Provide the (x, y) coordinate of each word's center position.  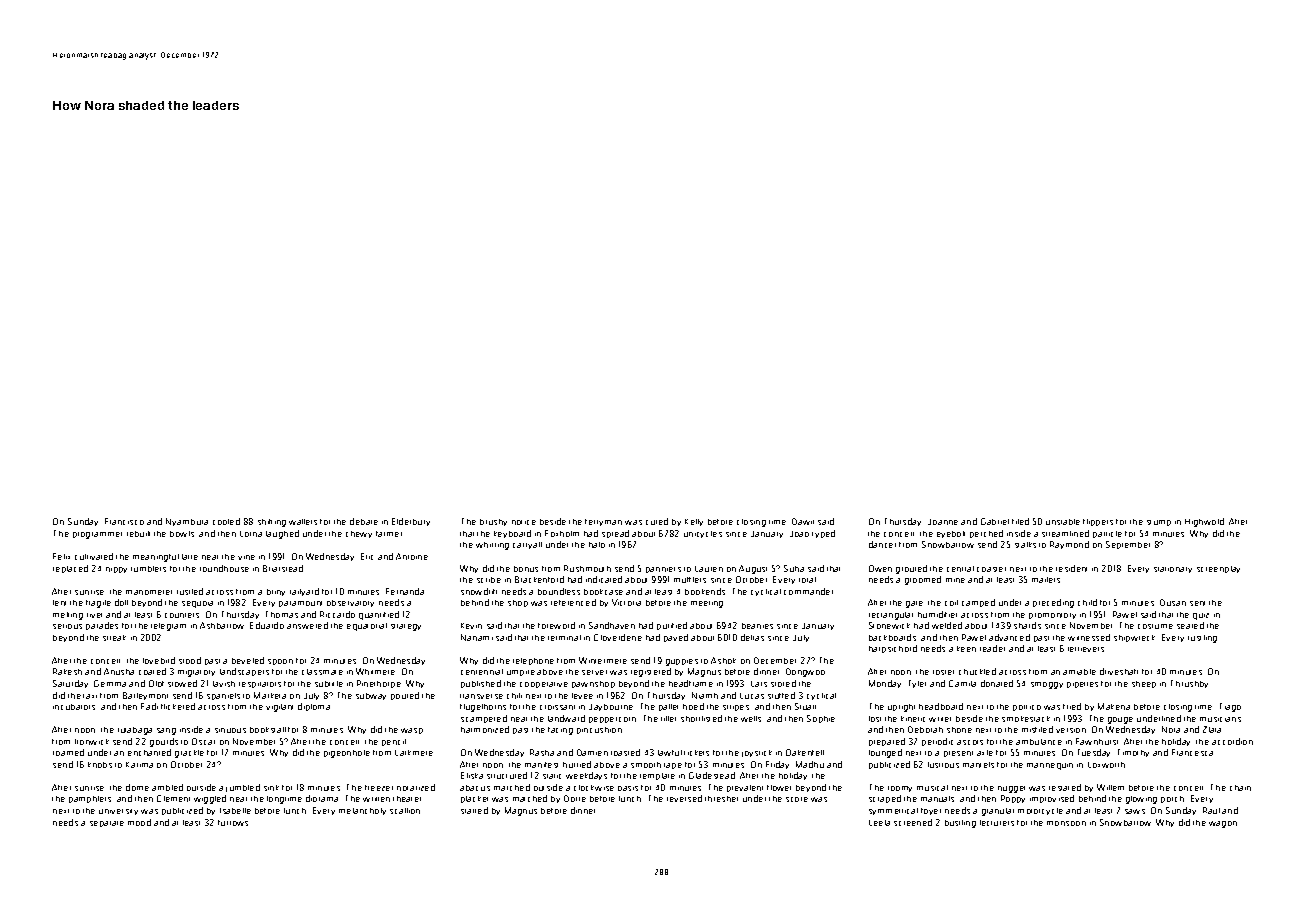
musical (932, 788)
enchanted (149, 752)
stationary (1173, 570)
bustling (960, 824)
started (474, 810)
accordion (1232, 741)
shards (1027, 625)
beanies (757, 626)
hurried (577, 764)
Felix (61, 556)
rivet (94, 615)
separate (107, 824)
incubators (74, 707)
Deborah (925, 729)
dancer (882, 544)
